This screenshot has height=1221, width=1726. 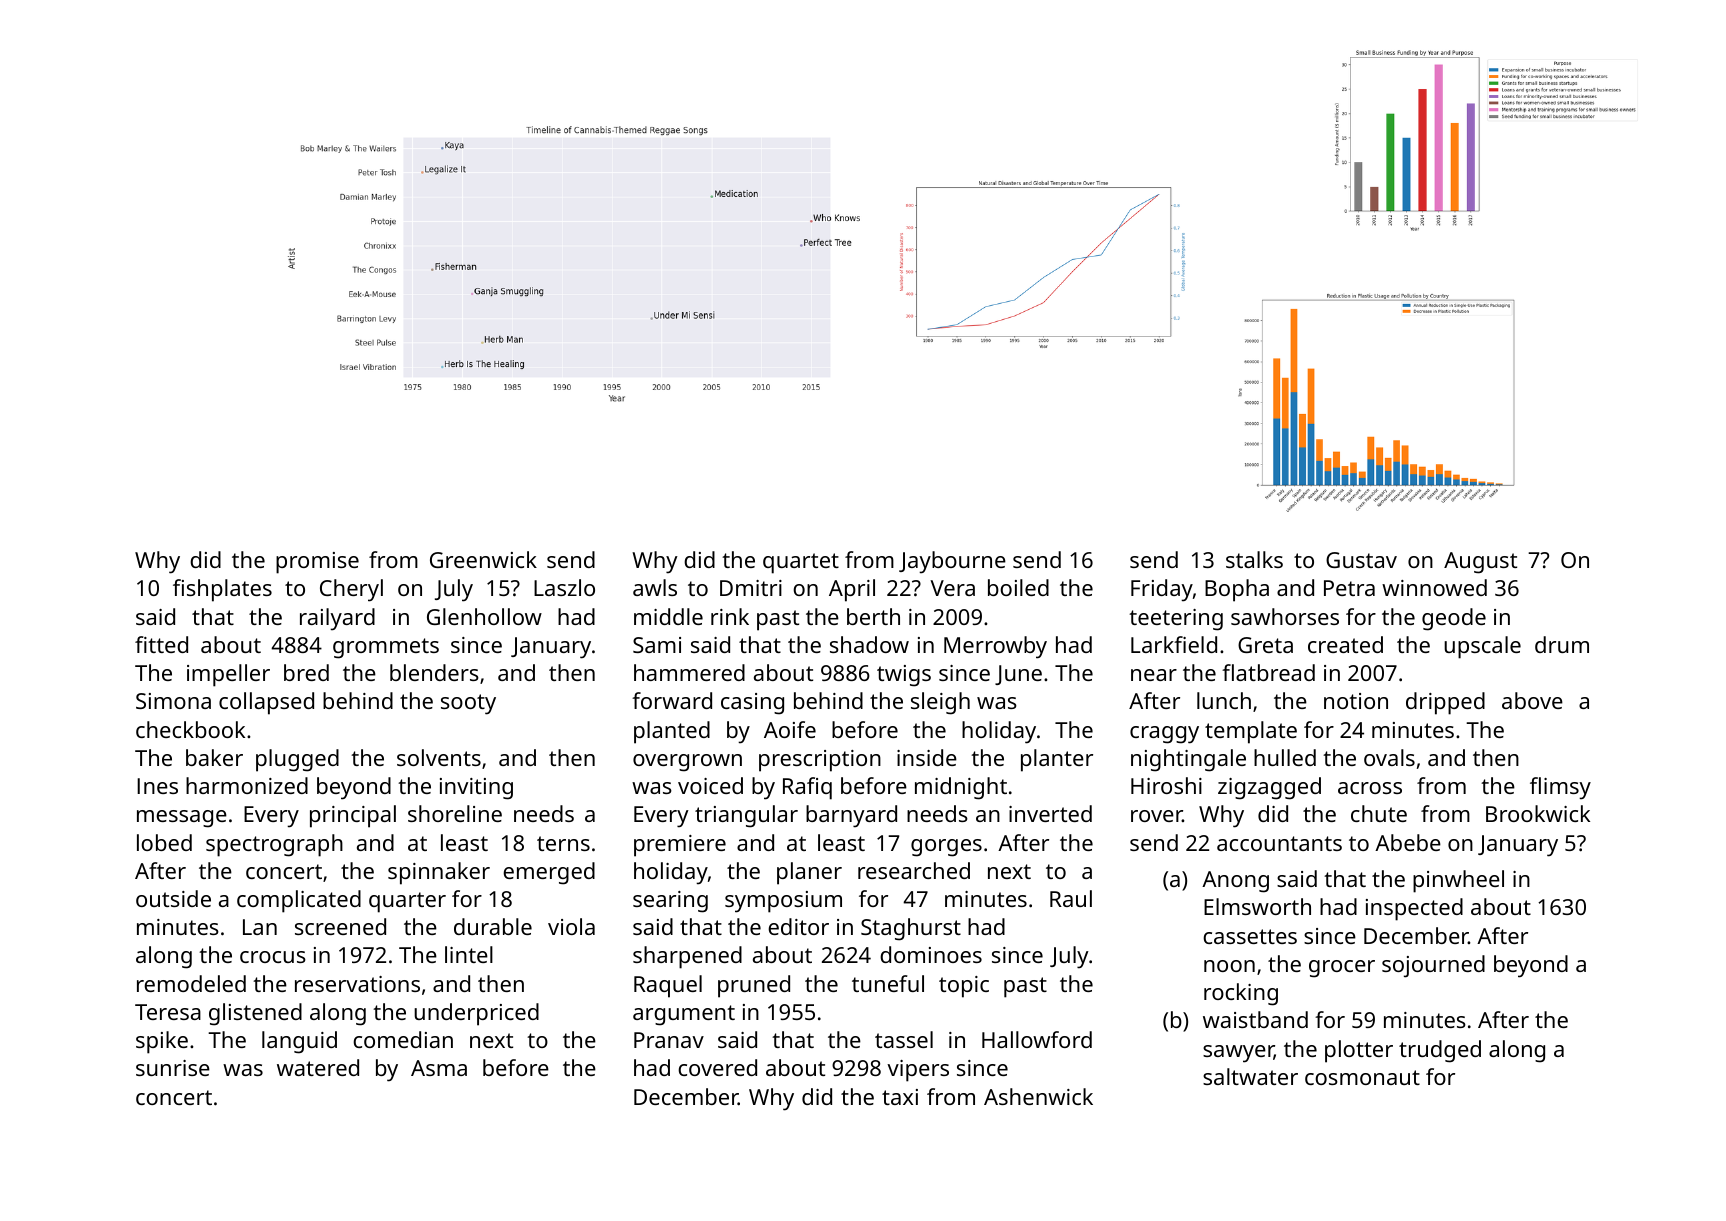 I want to click on topic, so click(x=964, y=987).
